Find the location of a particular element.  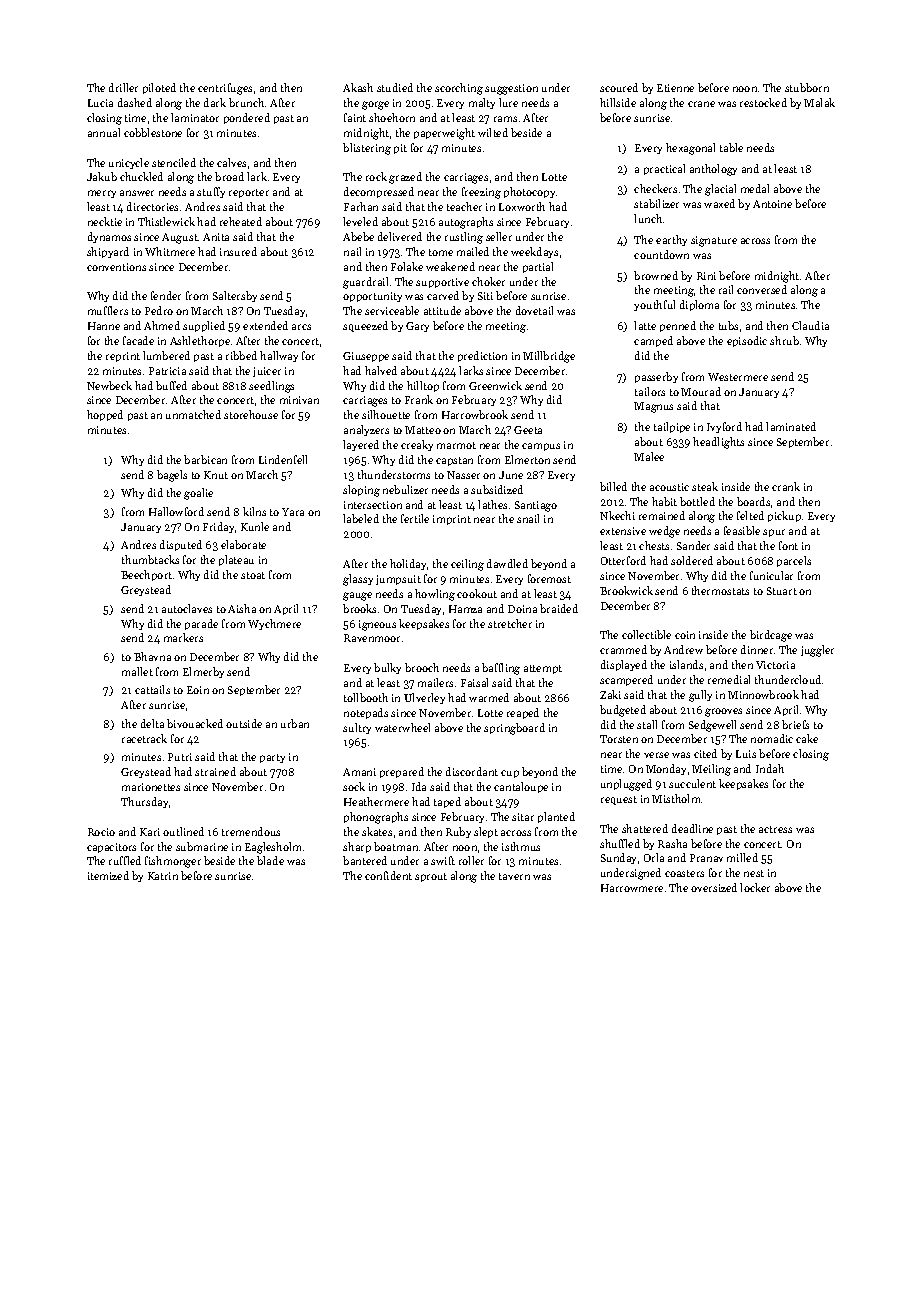

fishmonger is located at coordinates (173, 862).
